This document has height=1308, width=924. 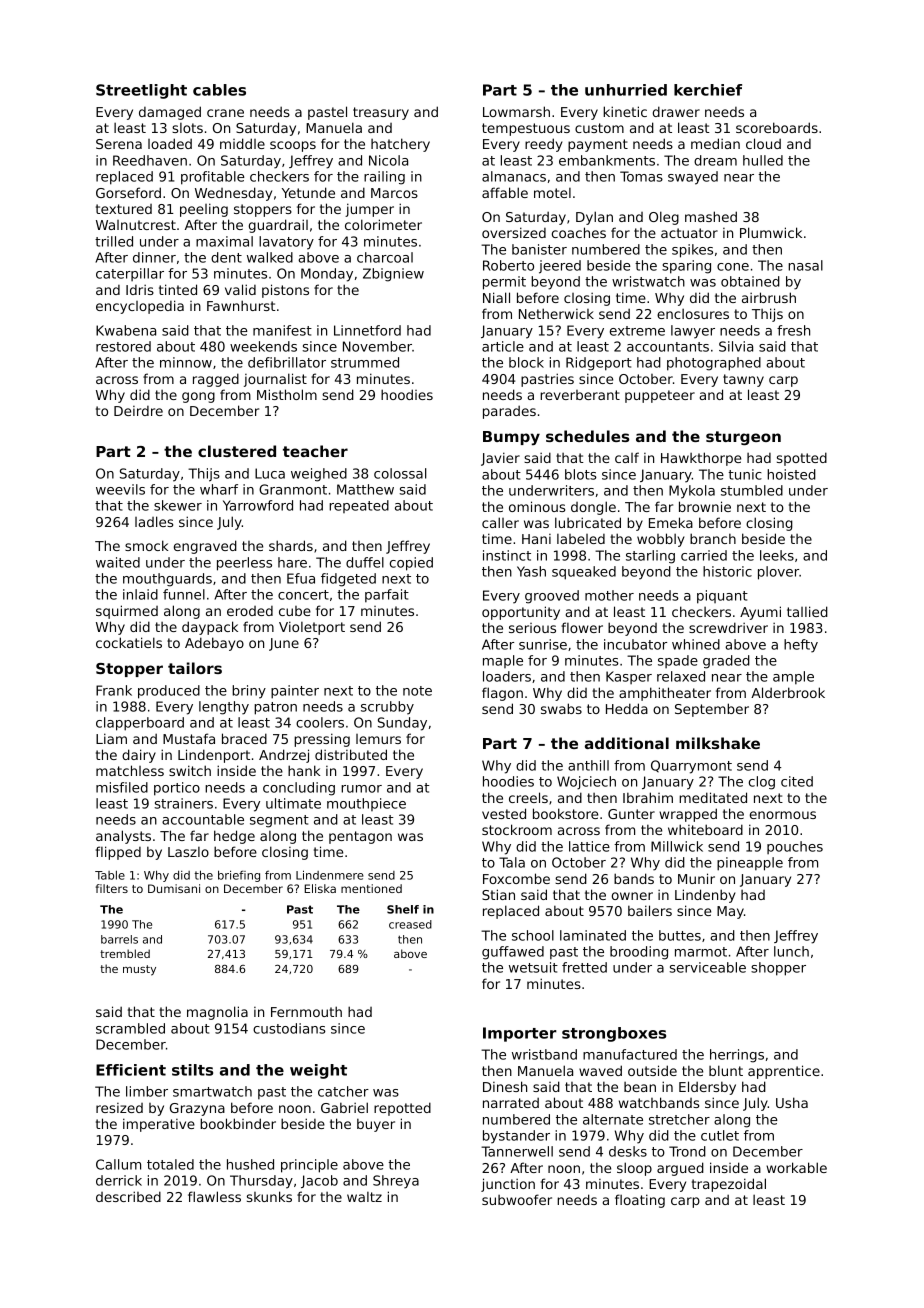 I want to click on flipped, so click(x=118, y=853).
